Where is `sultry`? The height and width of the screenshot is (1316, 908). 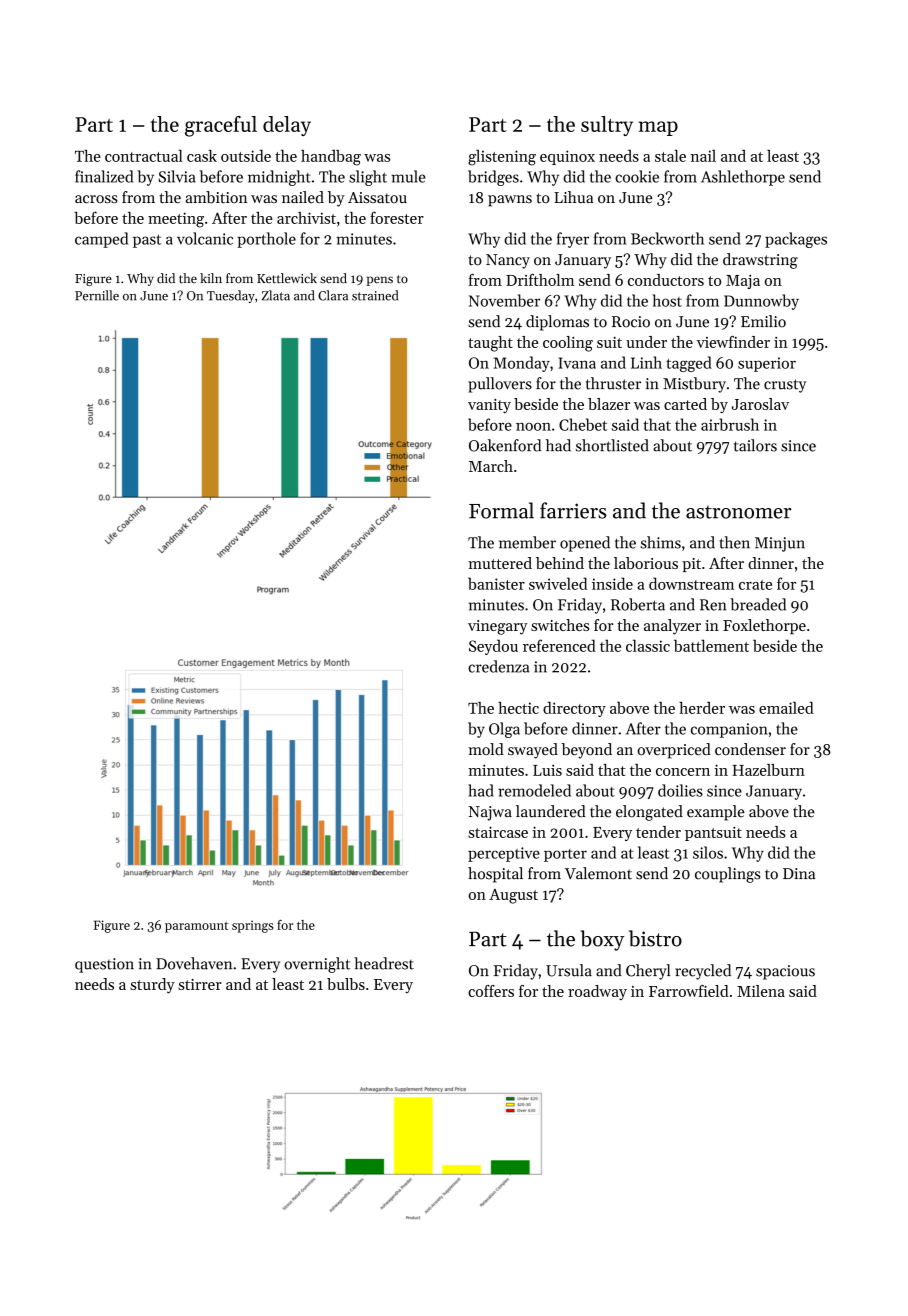 sultry is located at coordinates (607, 126).
